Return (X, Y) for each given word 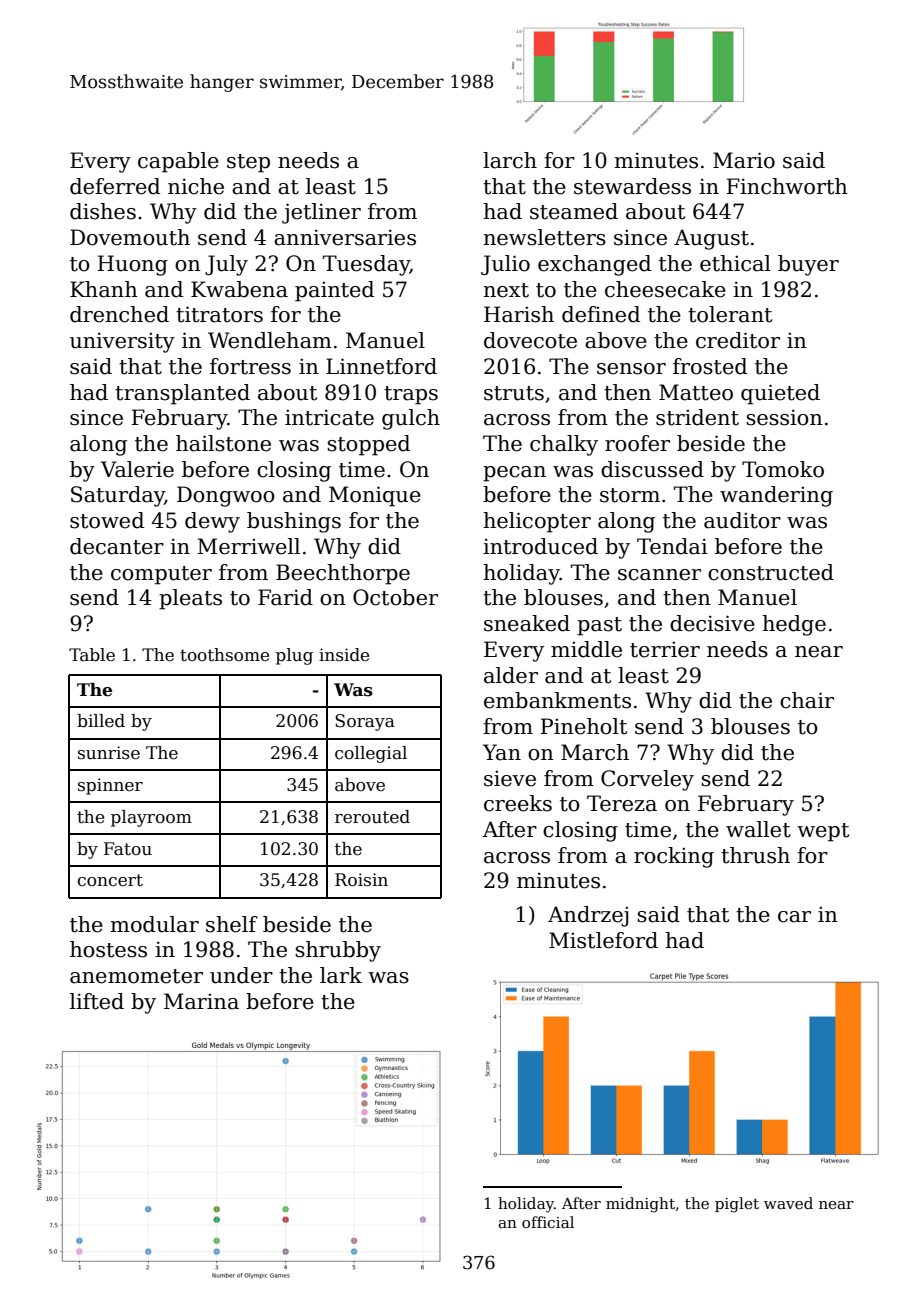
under (241, 975)
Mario (744, 160)
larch (510, 160)
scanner (659, 575)
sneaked (527, 623)
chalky (564, 445)
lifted (97, 1001)
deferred (115, 186)
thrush (755, 855)
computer (161, 575)
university (122, 342)
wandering (776, 496)
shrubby (338, 951)
